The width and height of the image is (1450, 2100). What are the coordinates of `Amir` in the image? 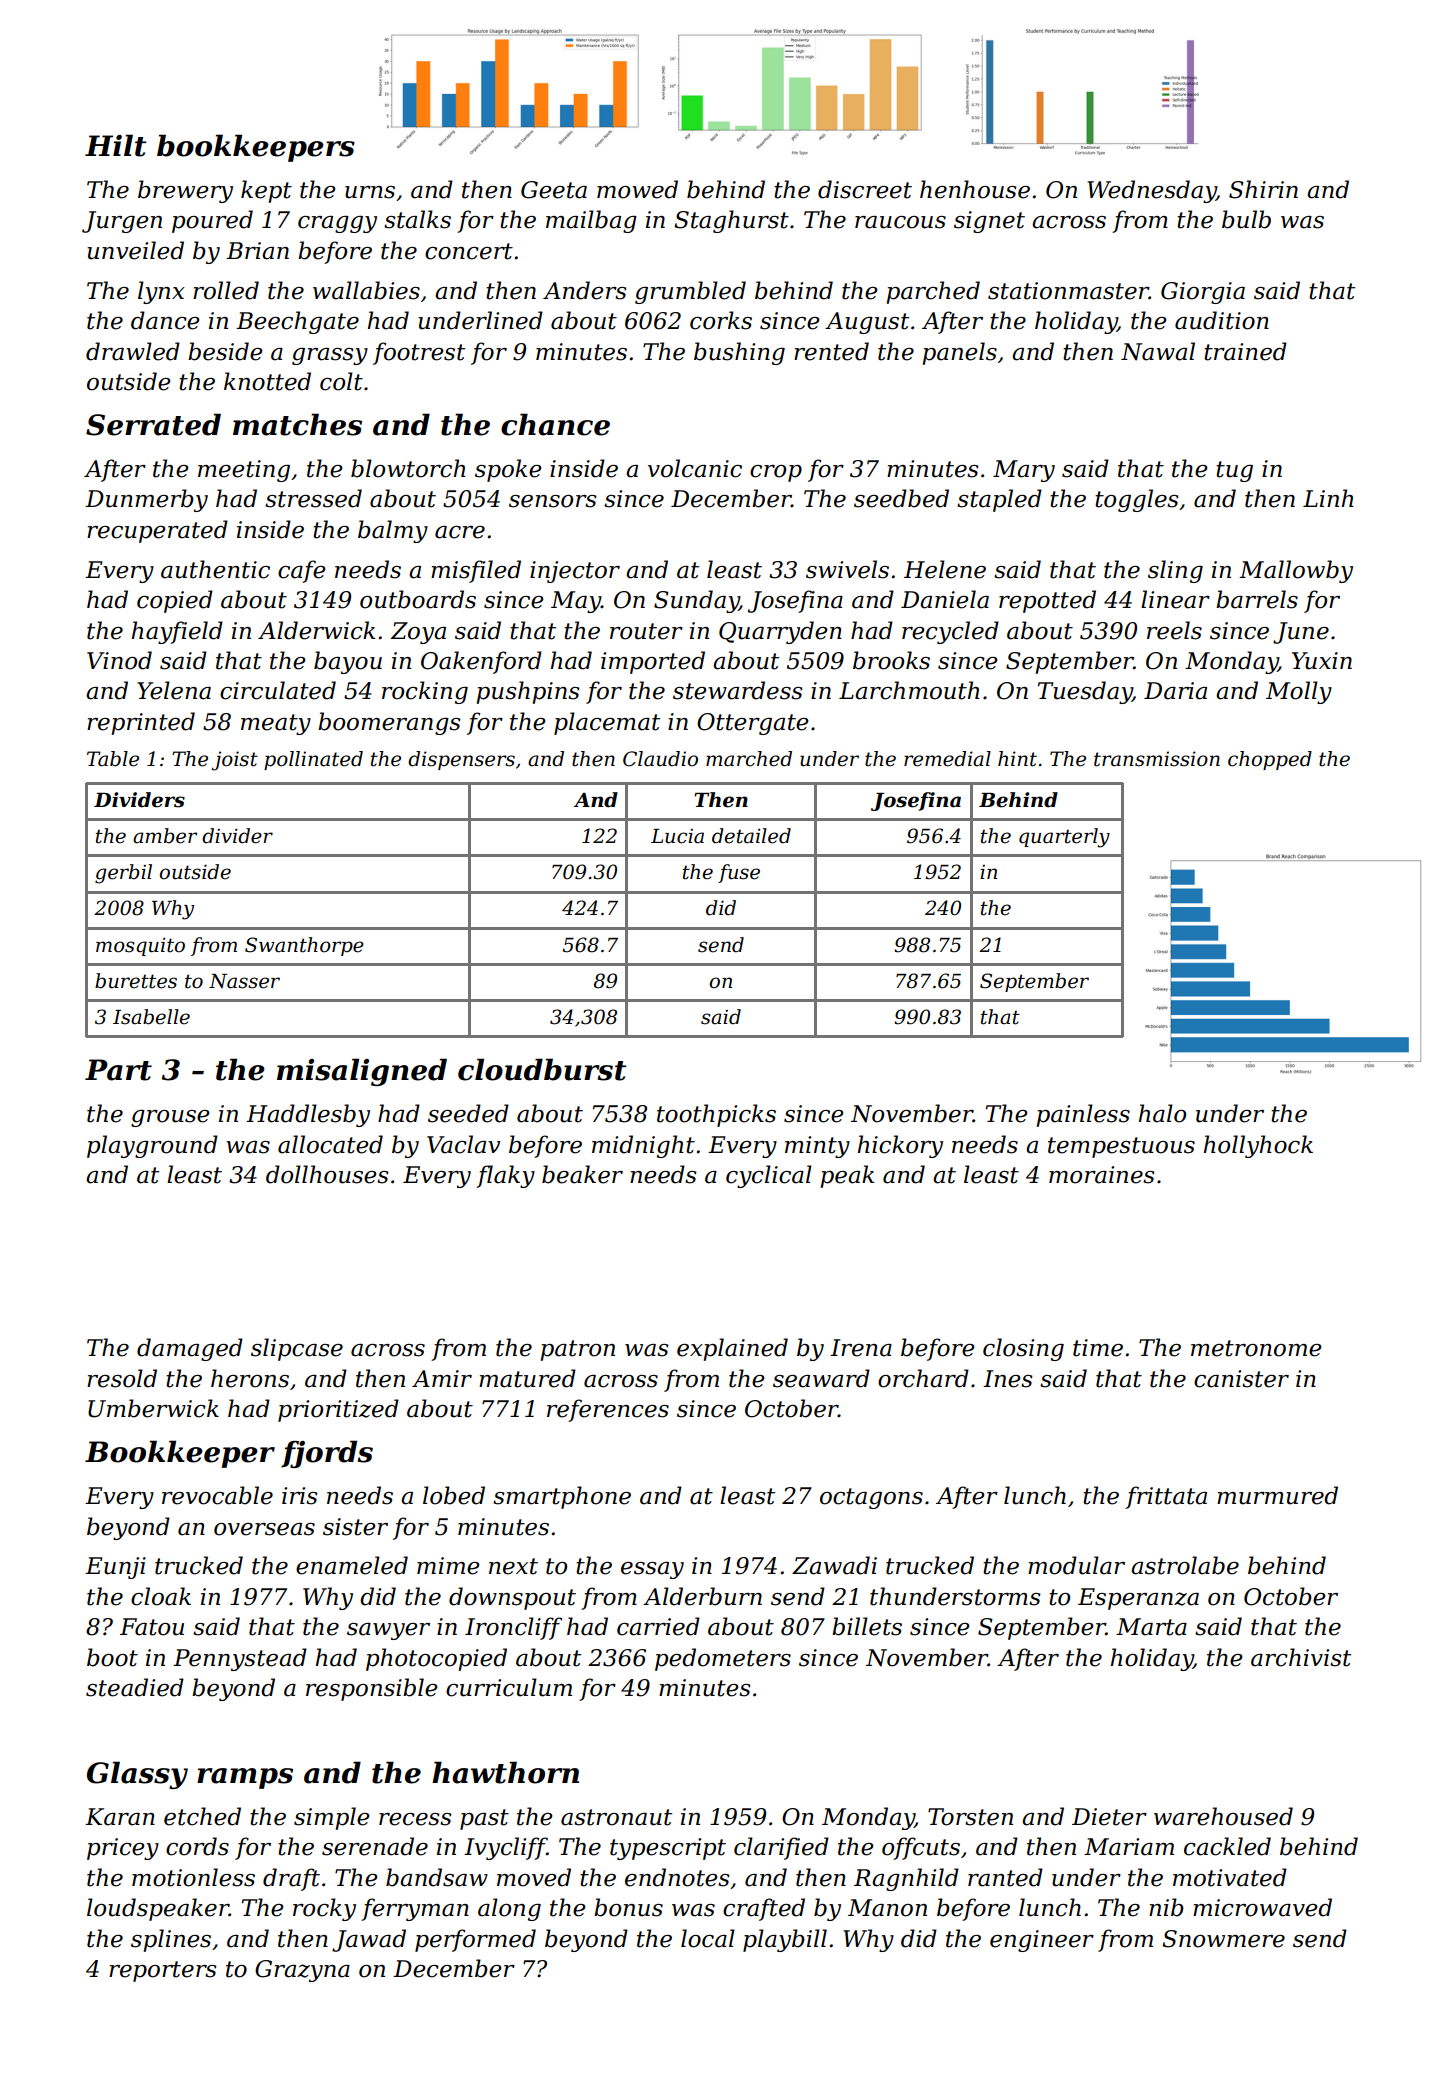 It's located at (442, 1378).
